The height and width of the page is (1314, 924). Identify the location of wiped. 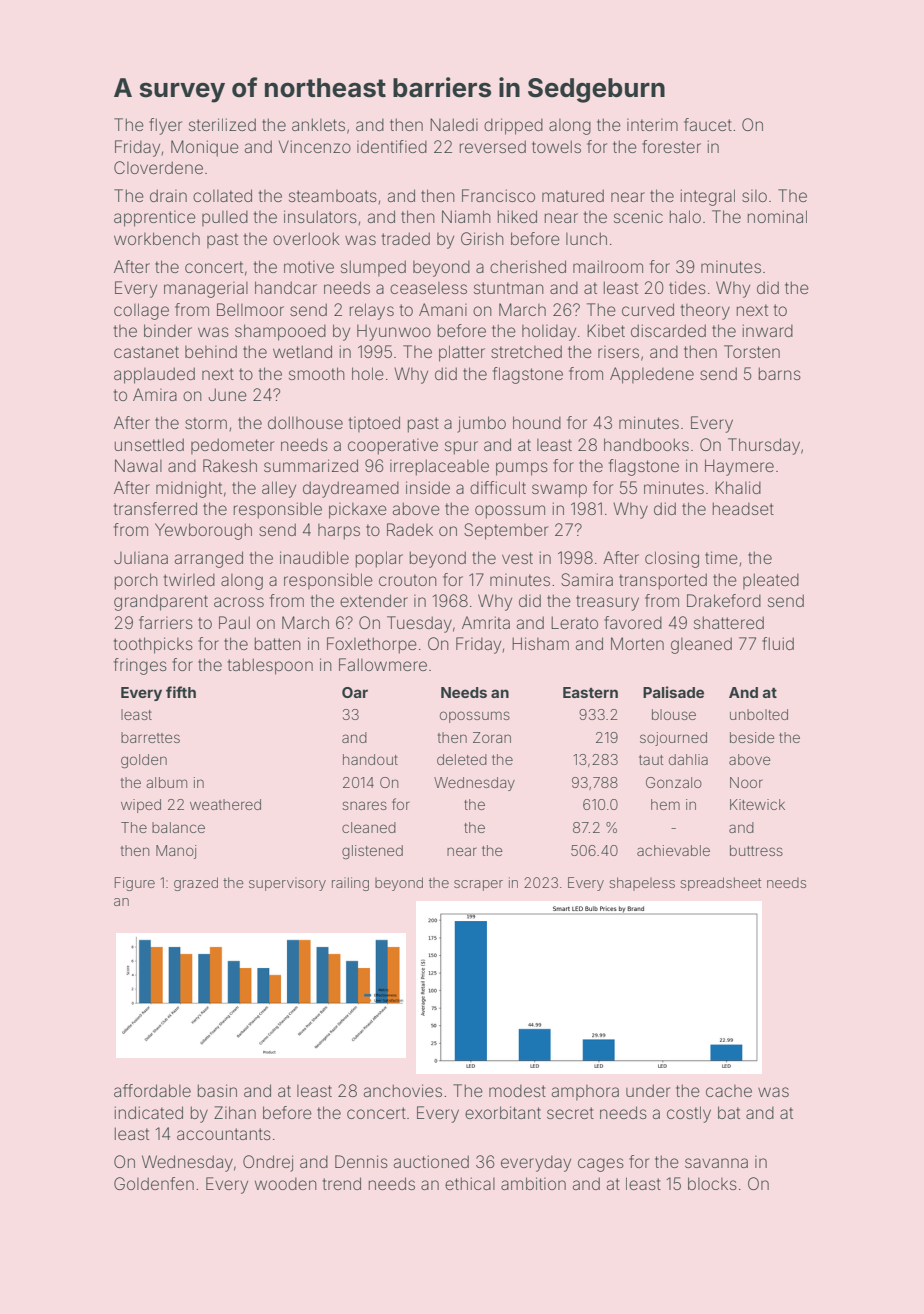
(141, 806).
